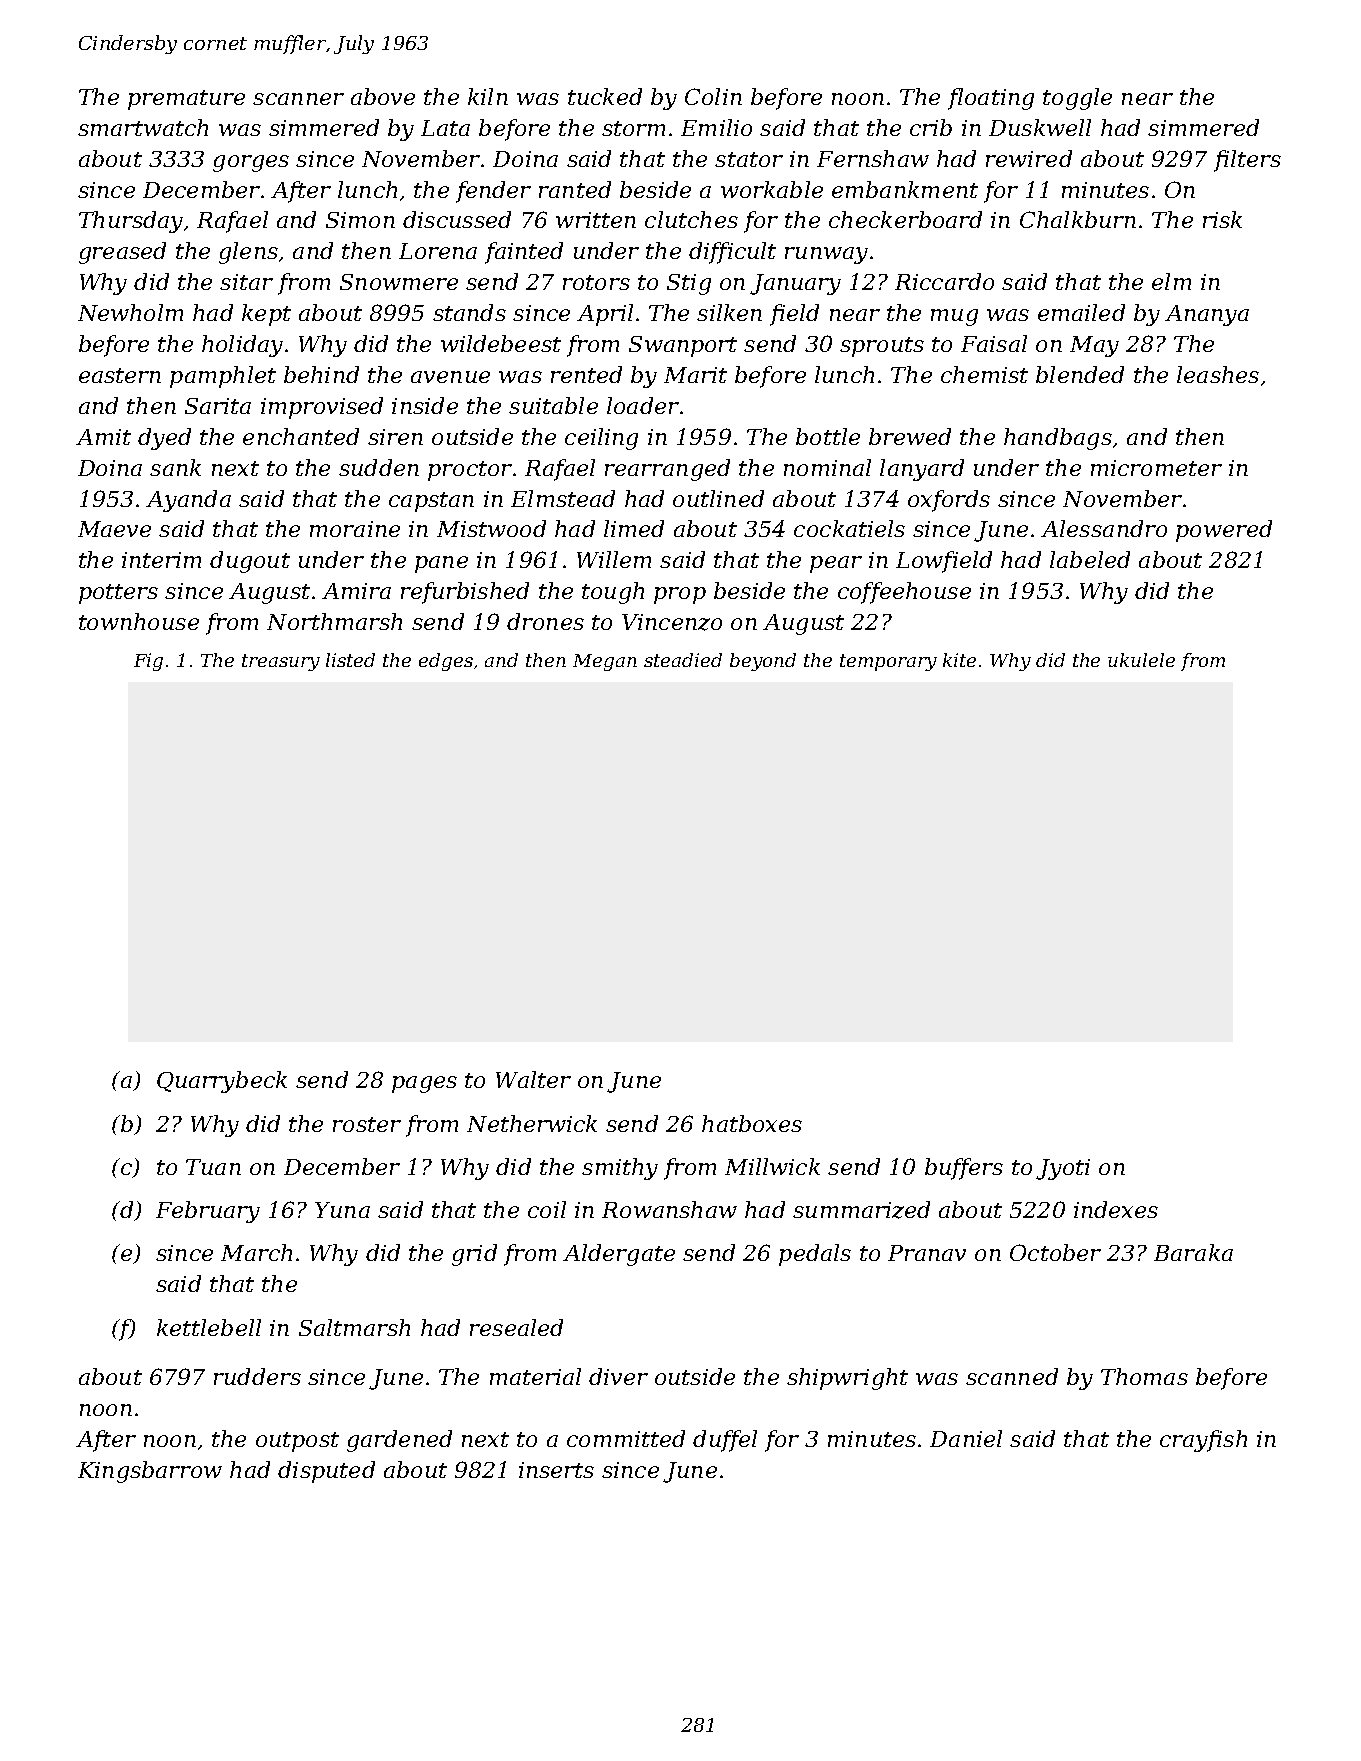 The height and width of the screenshot is (1761, 1361). I want to click on above, so click(383, 96).
